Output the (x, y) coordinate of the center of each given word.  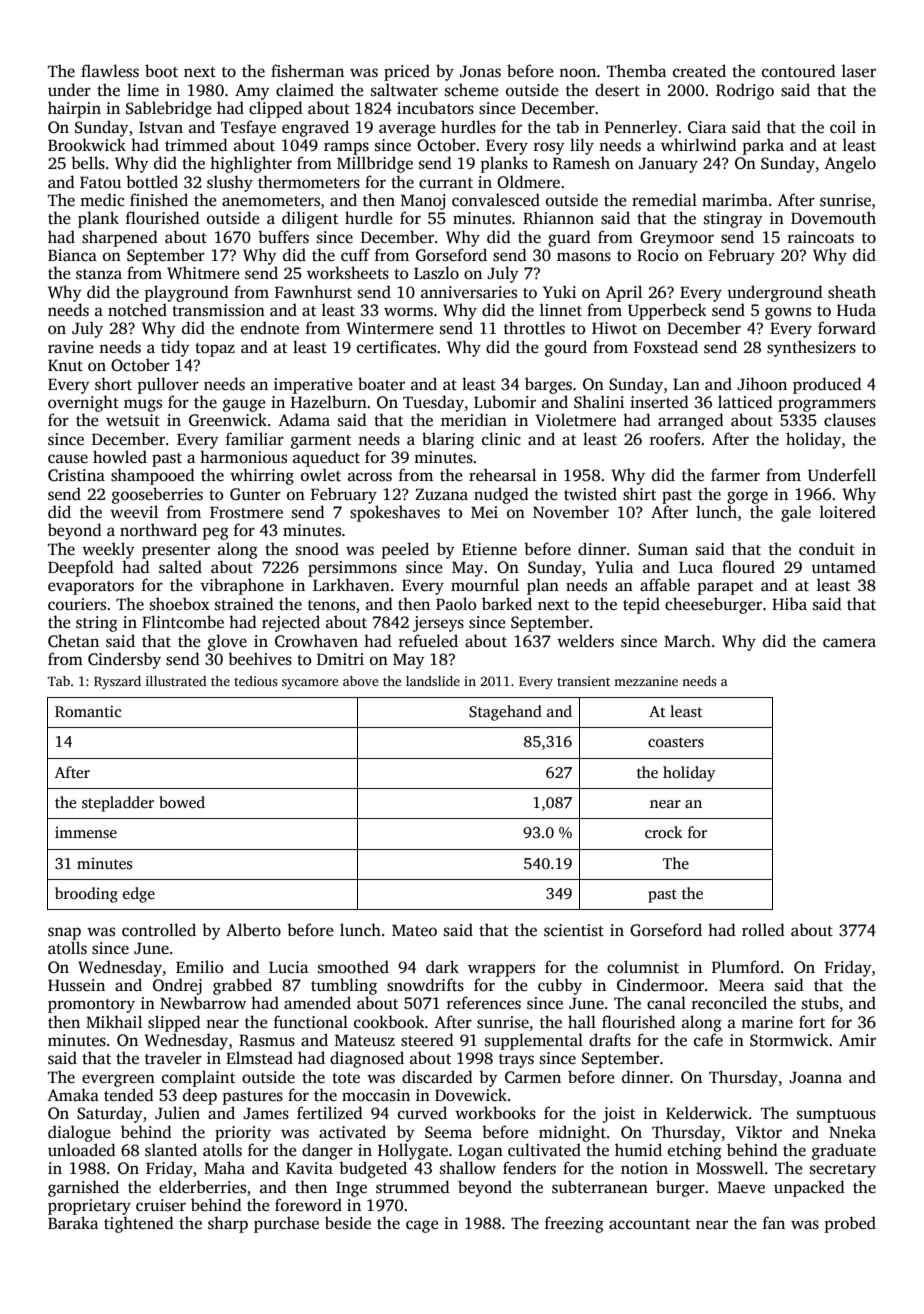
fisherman (307, 71)
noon (577, 73)
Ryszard (117, 682)
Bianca (72, 255)
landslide (433, 681)
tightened (139, 1224)
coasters (676, 742)
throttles (534, 328)
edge (139, 895)
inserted (659, 402)
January (668, 165)
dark (442, 967)
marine (767, 1022)
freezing (574, 1224)
